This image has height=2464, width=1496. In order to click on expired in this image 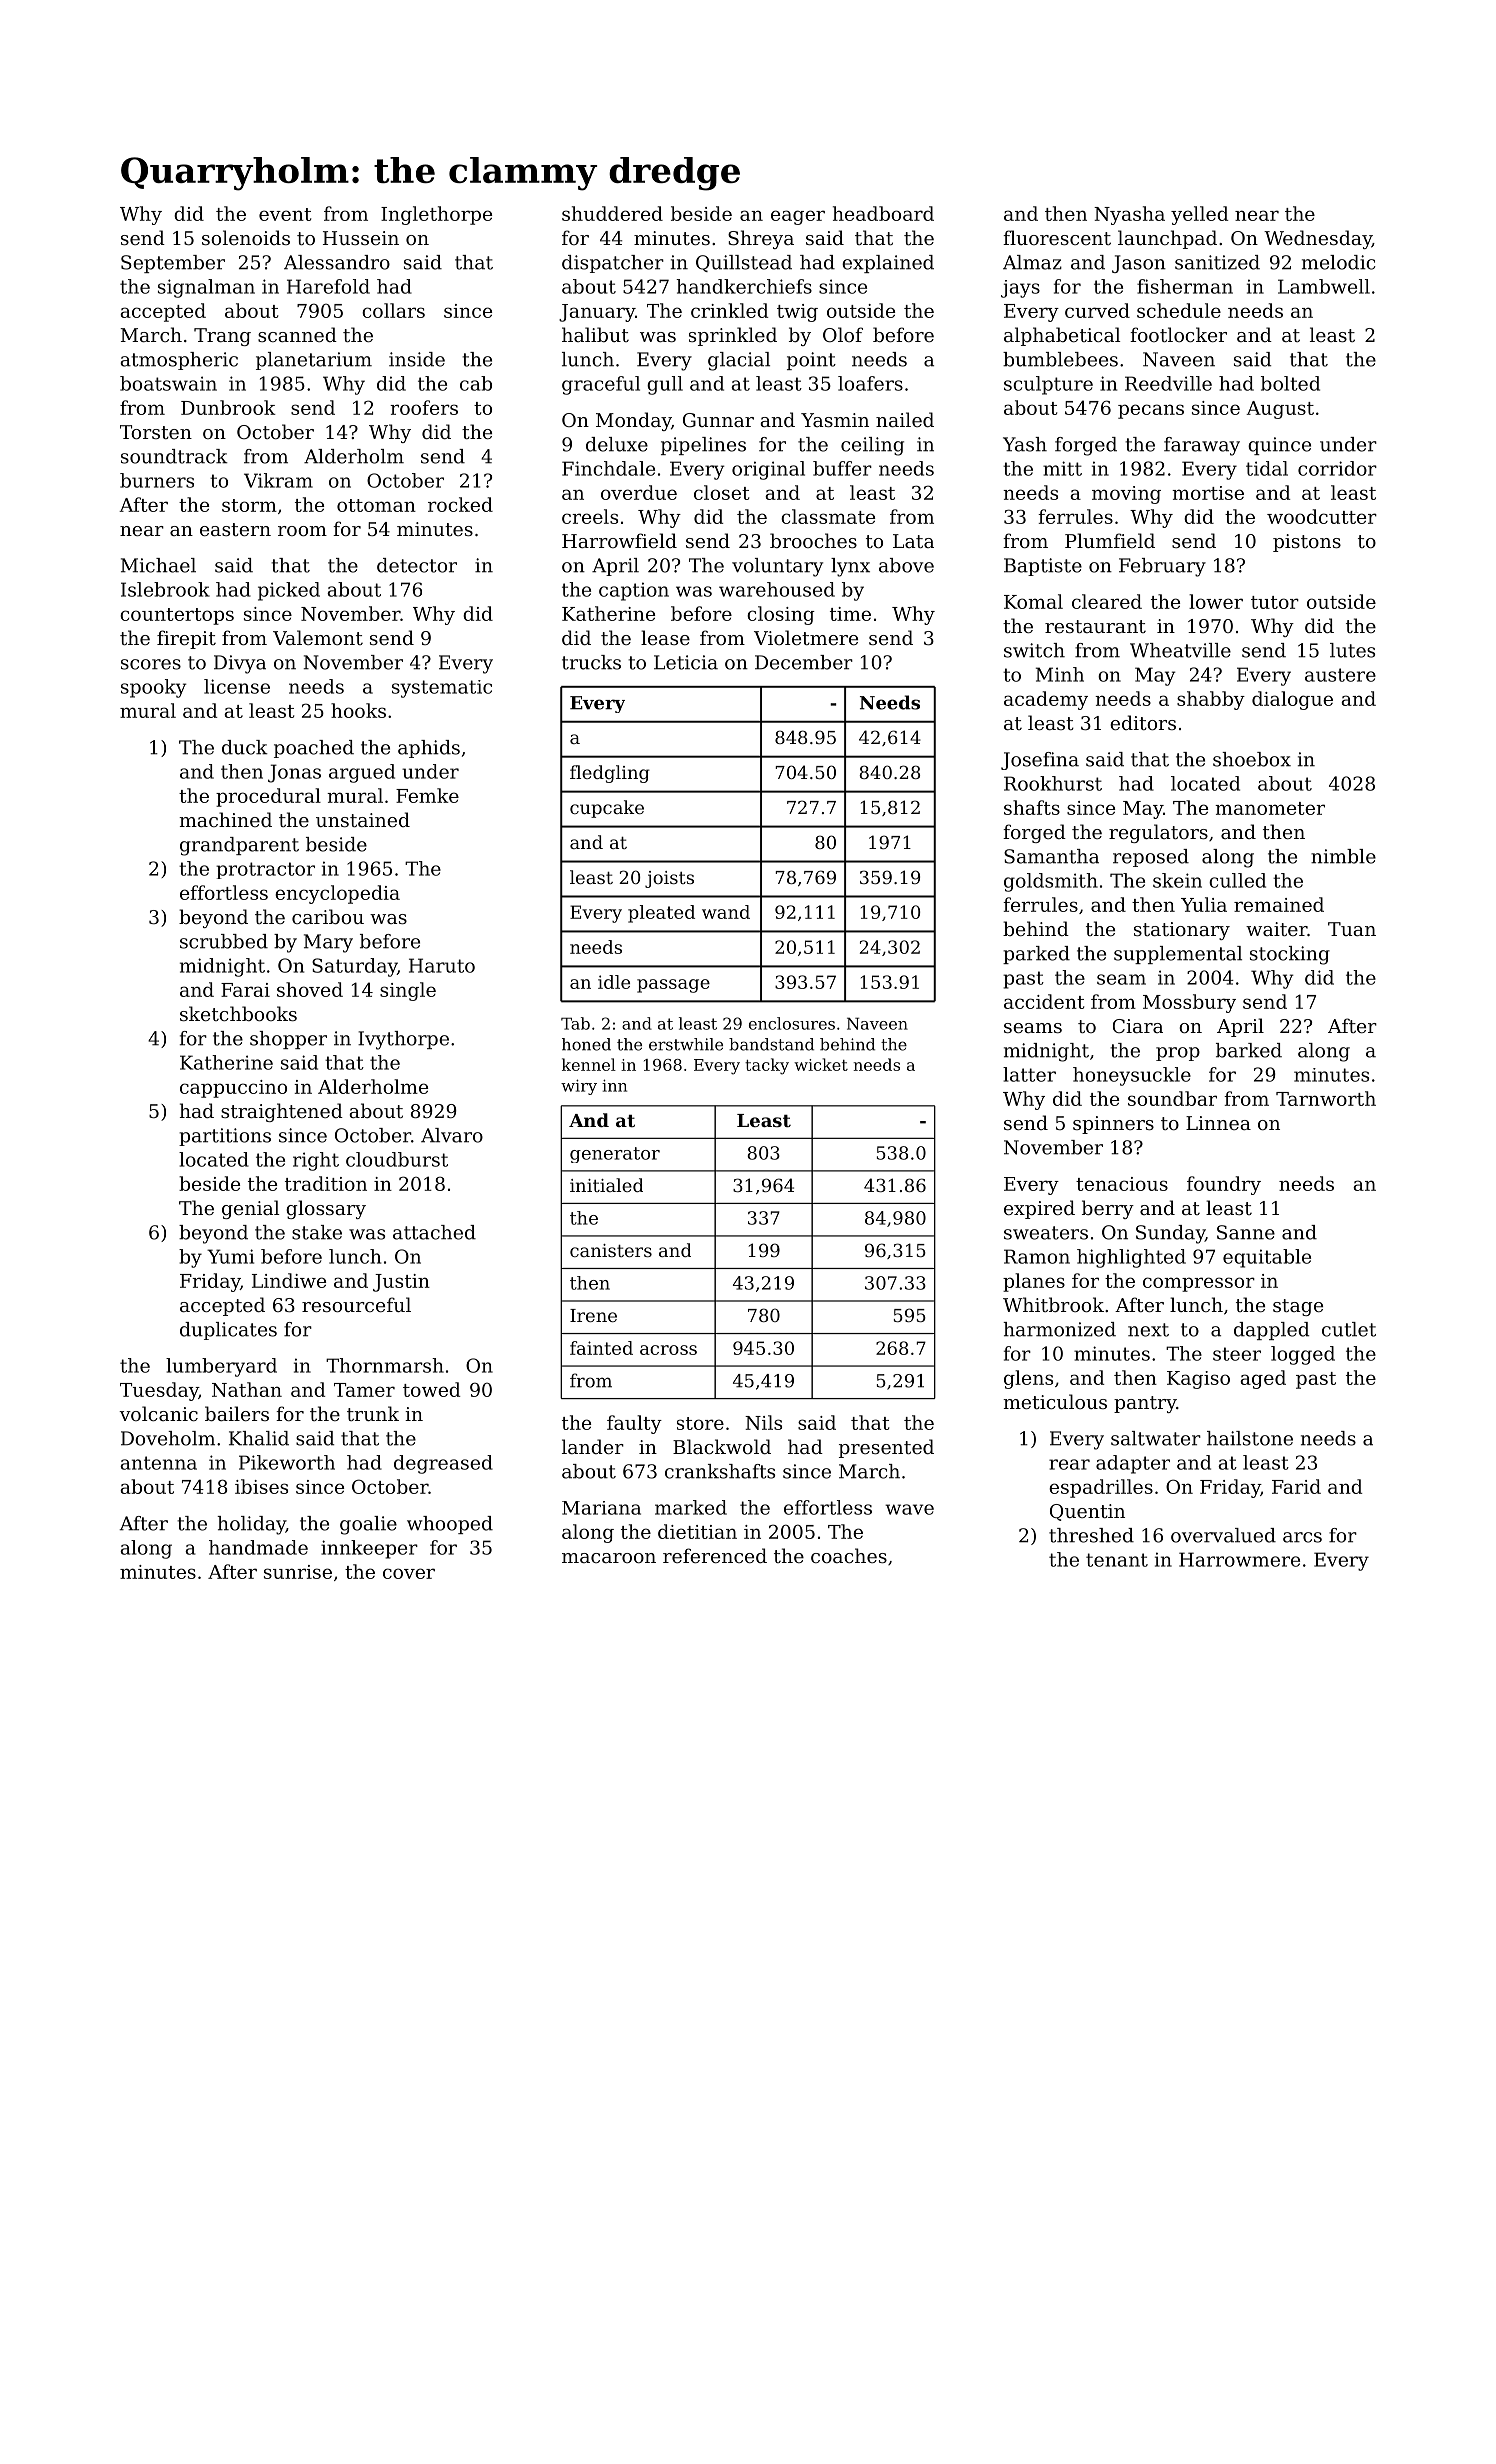, I will do `click(1039, 1209)`.
